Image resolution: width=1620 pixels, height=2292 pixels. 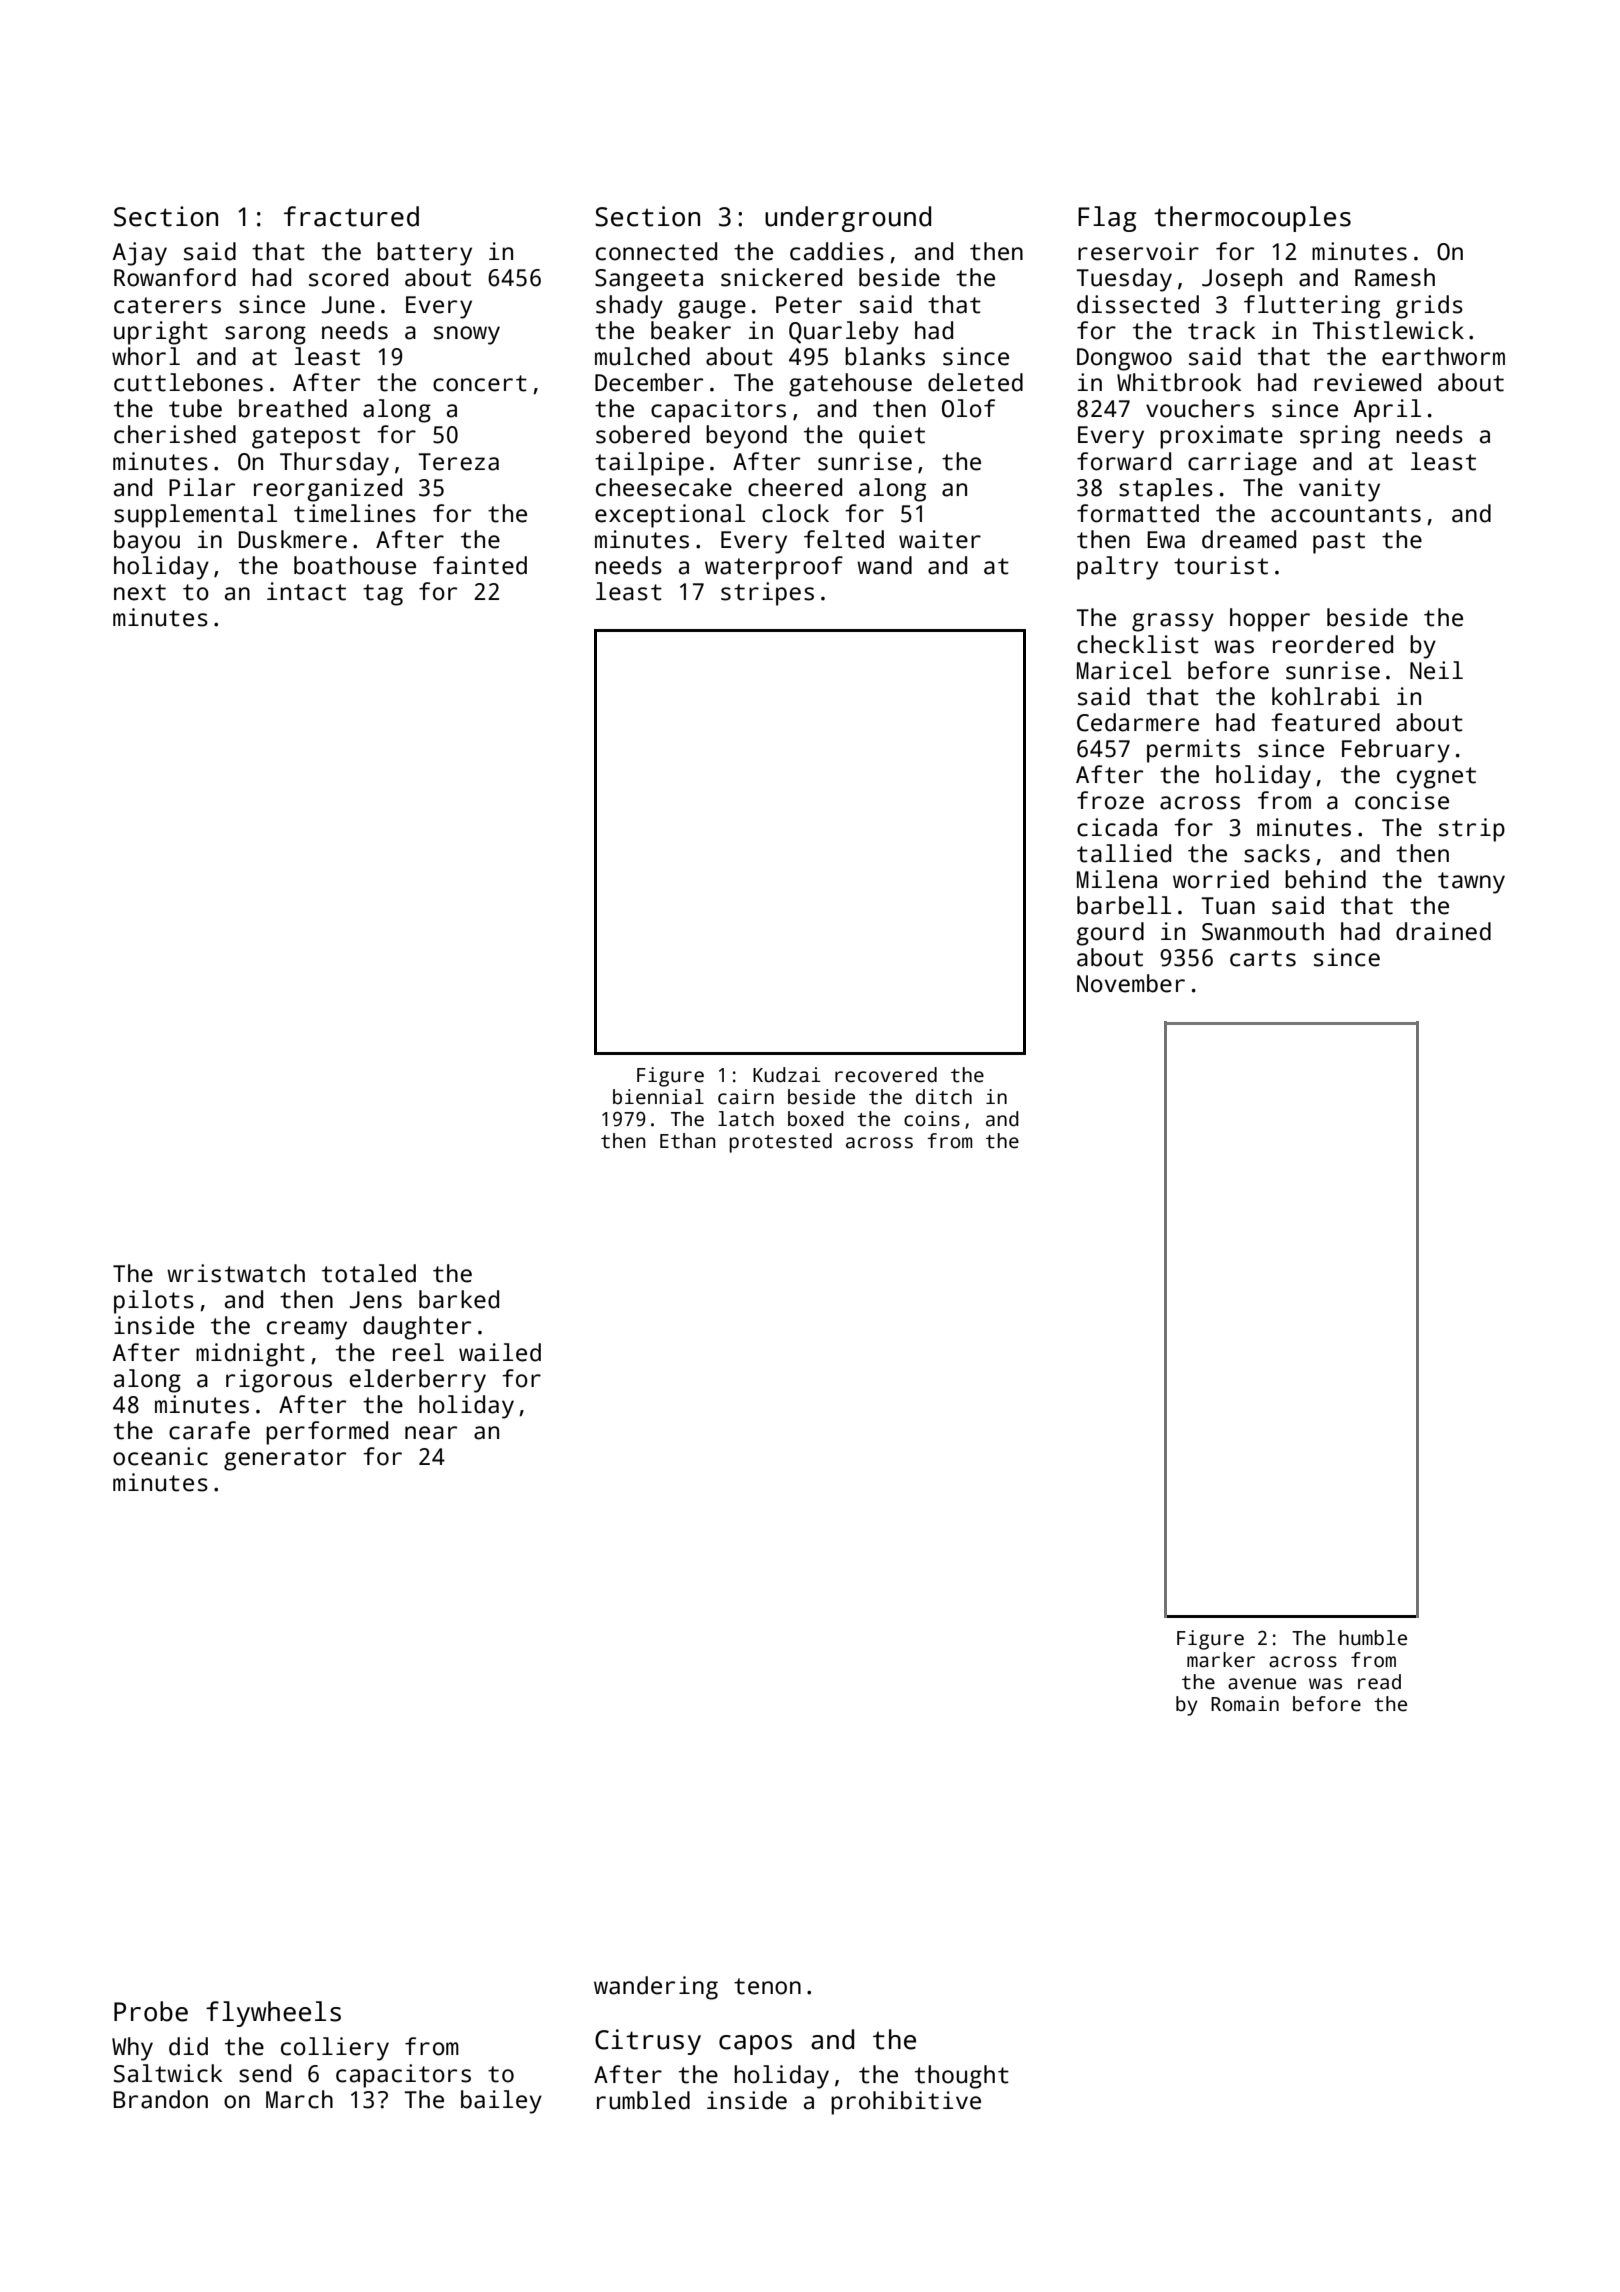 What do you see at coordinates (1387, 411) in the screenshot?
I see `April` at bounding box center [1387, 411].
